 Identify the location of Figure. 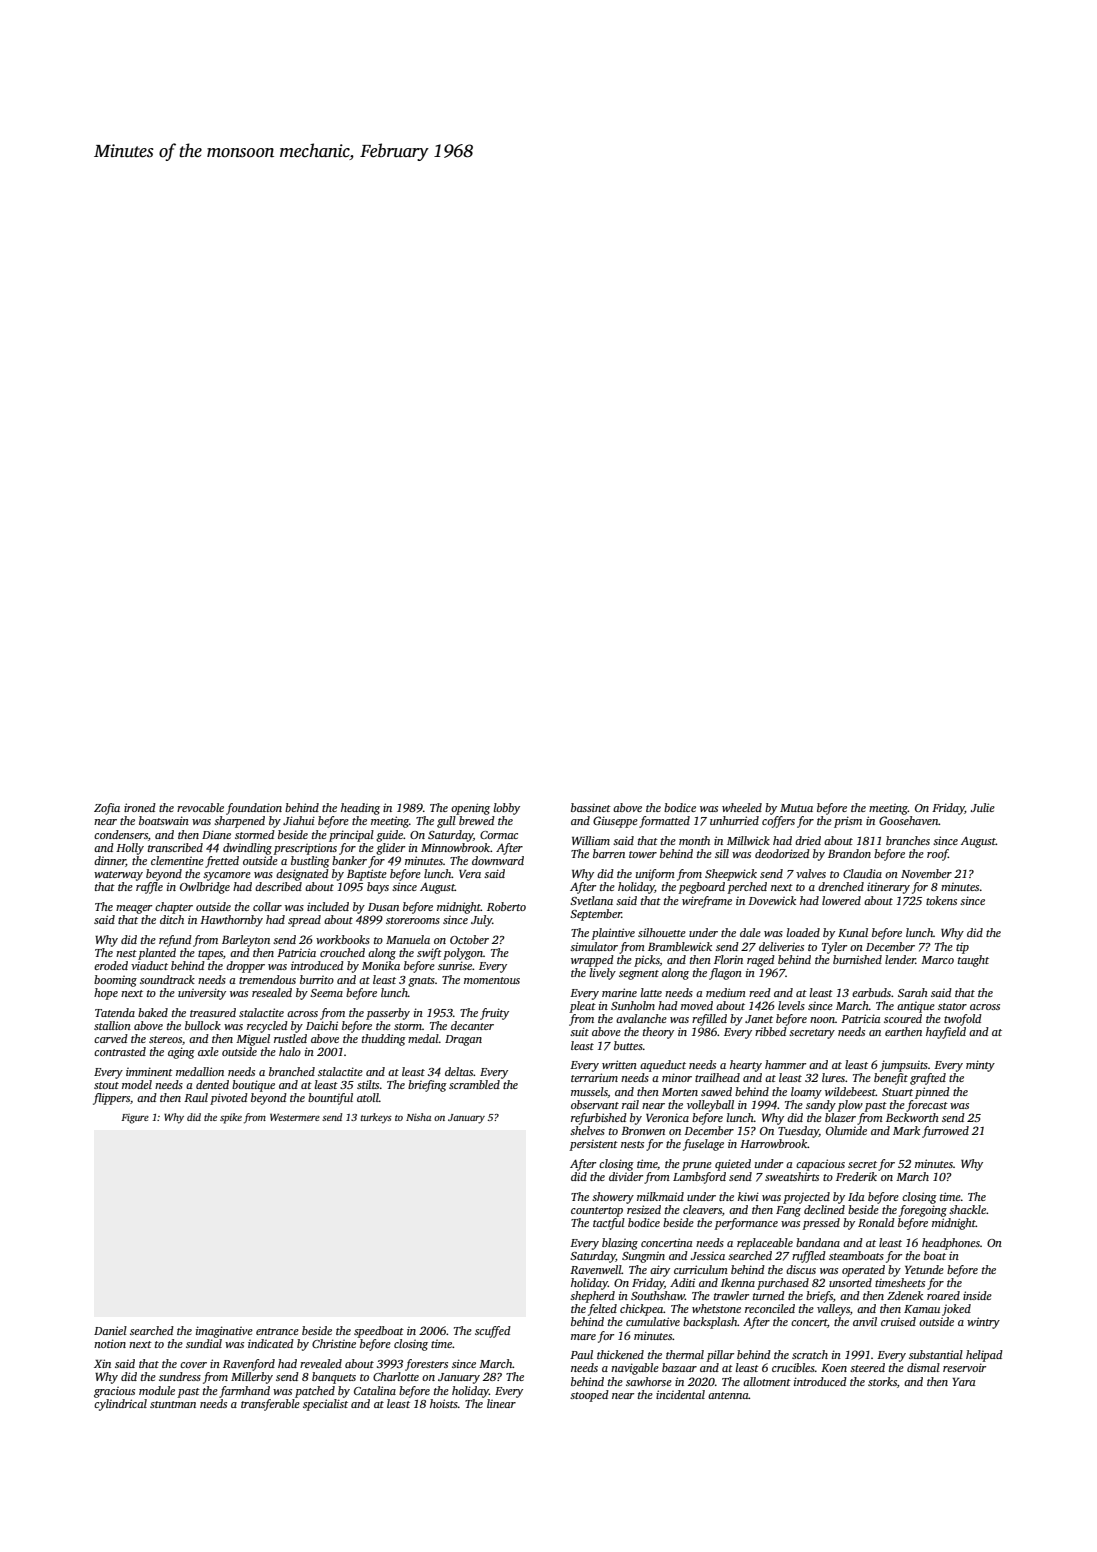
(135, 1119).
